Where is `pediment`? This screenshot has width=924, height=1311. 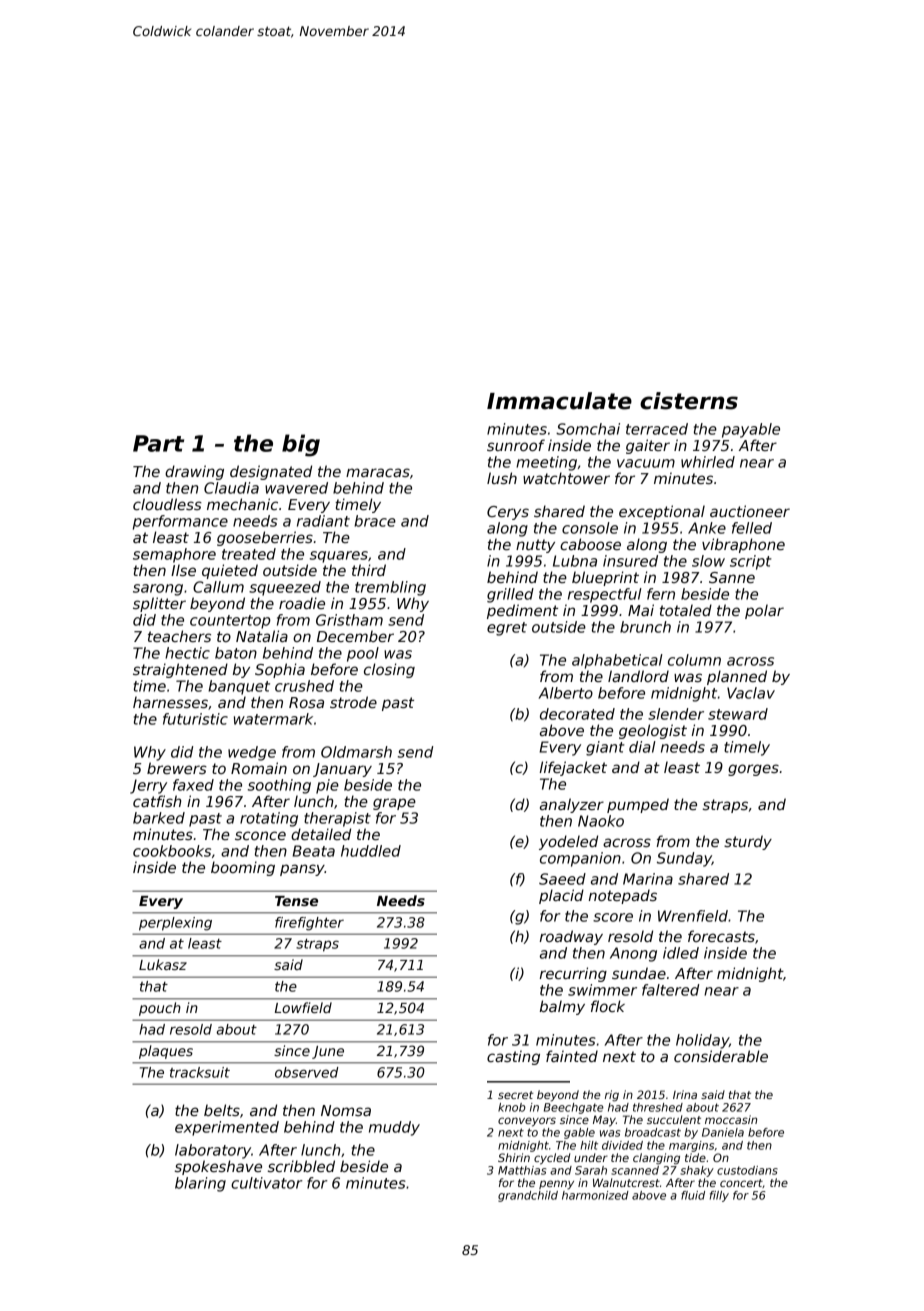 pediment is located at coordinates (522, 611).
